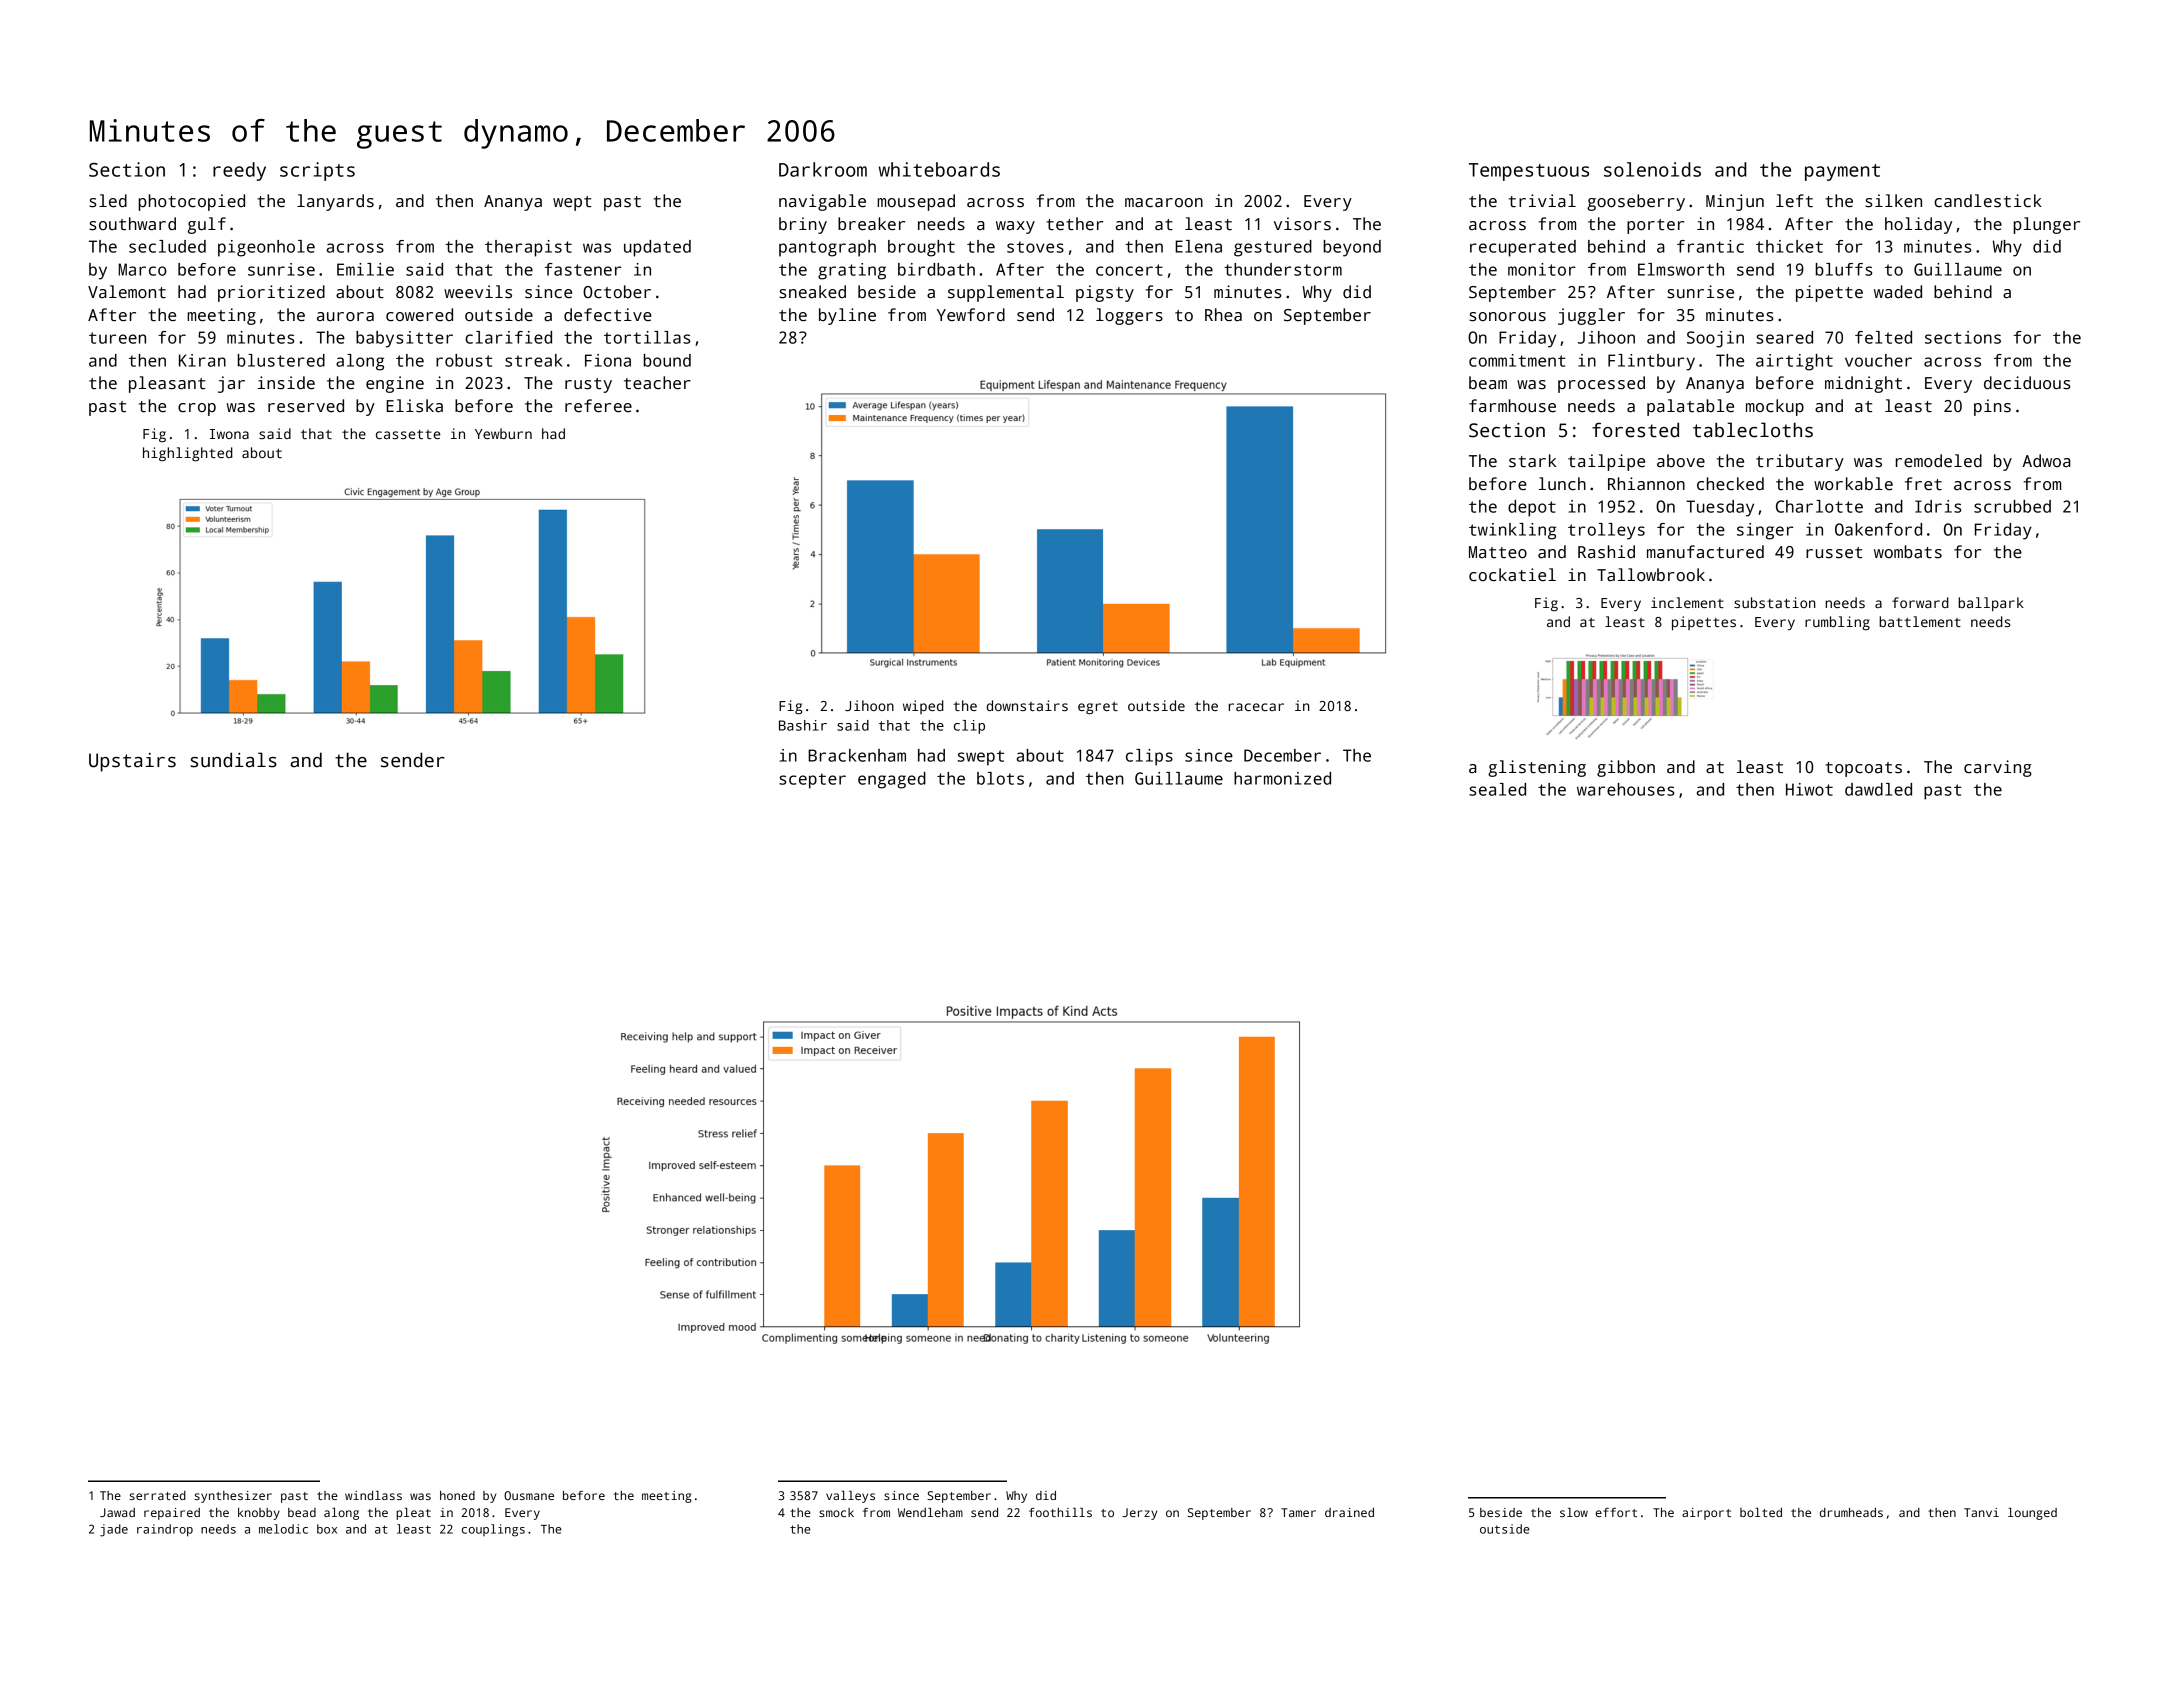  What do you see at coordinates (2032, 1514) in the screenshot?
I see `lounged` at bounding box center [2032, 1514].
